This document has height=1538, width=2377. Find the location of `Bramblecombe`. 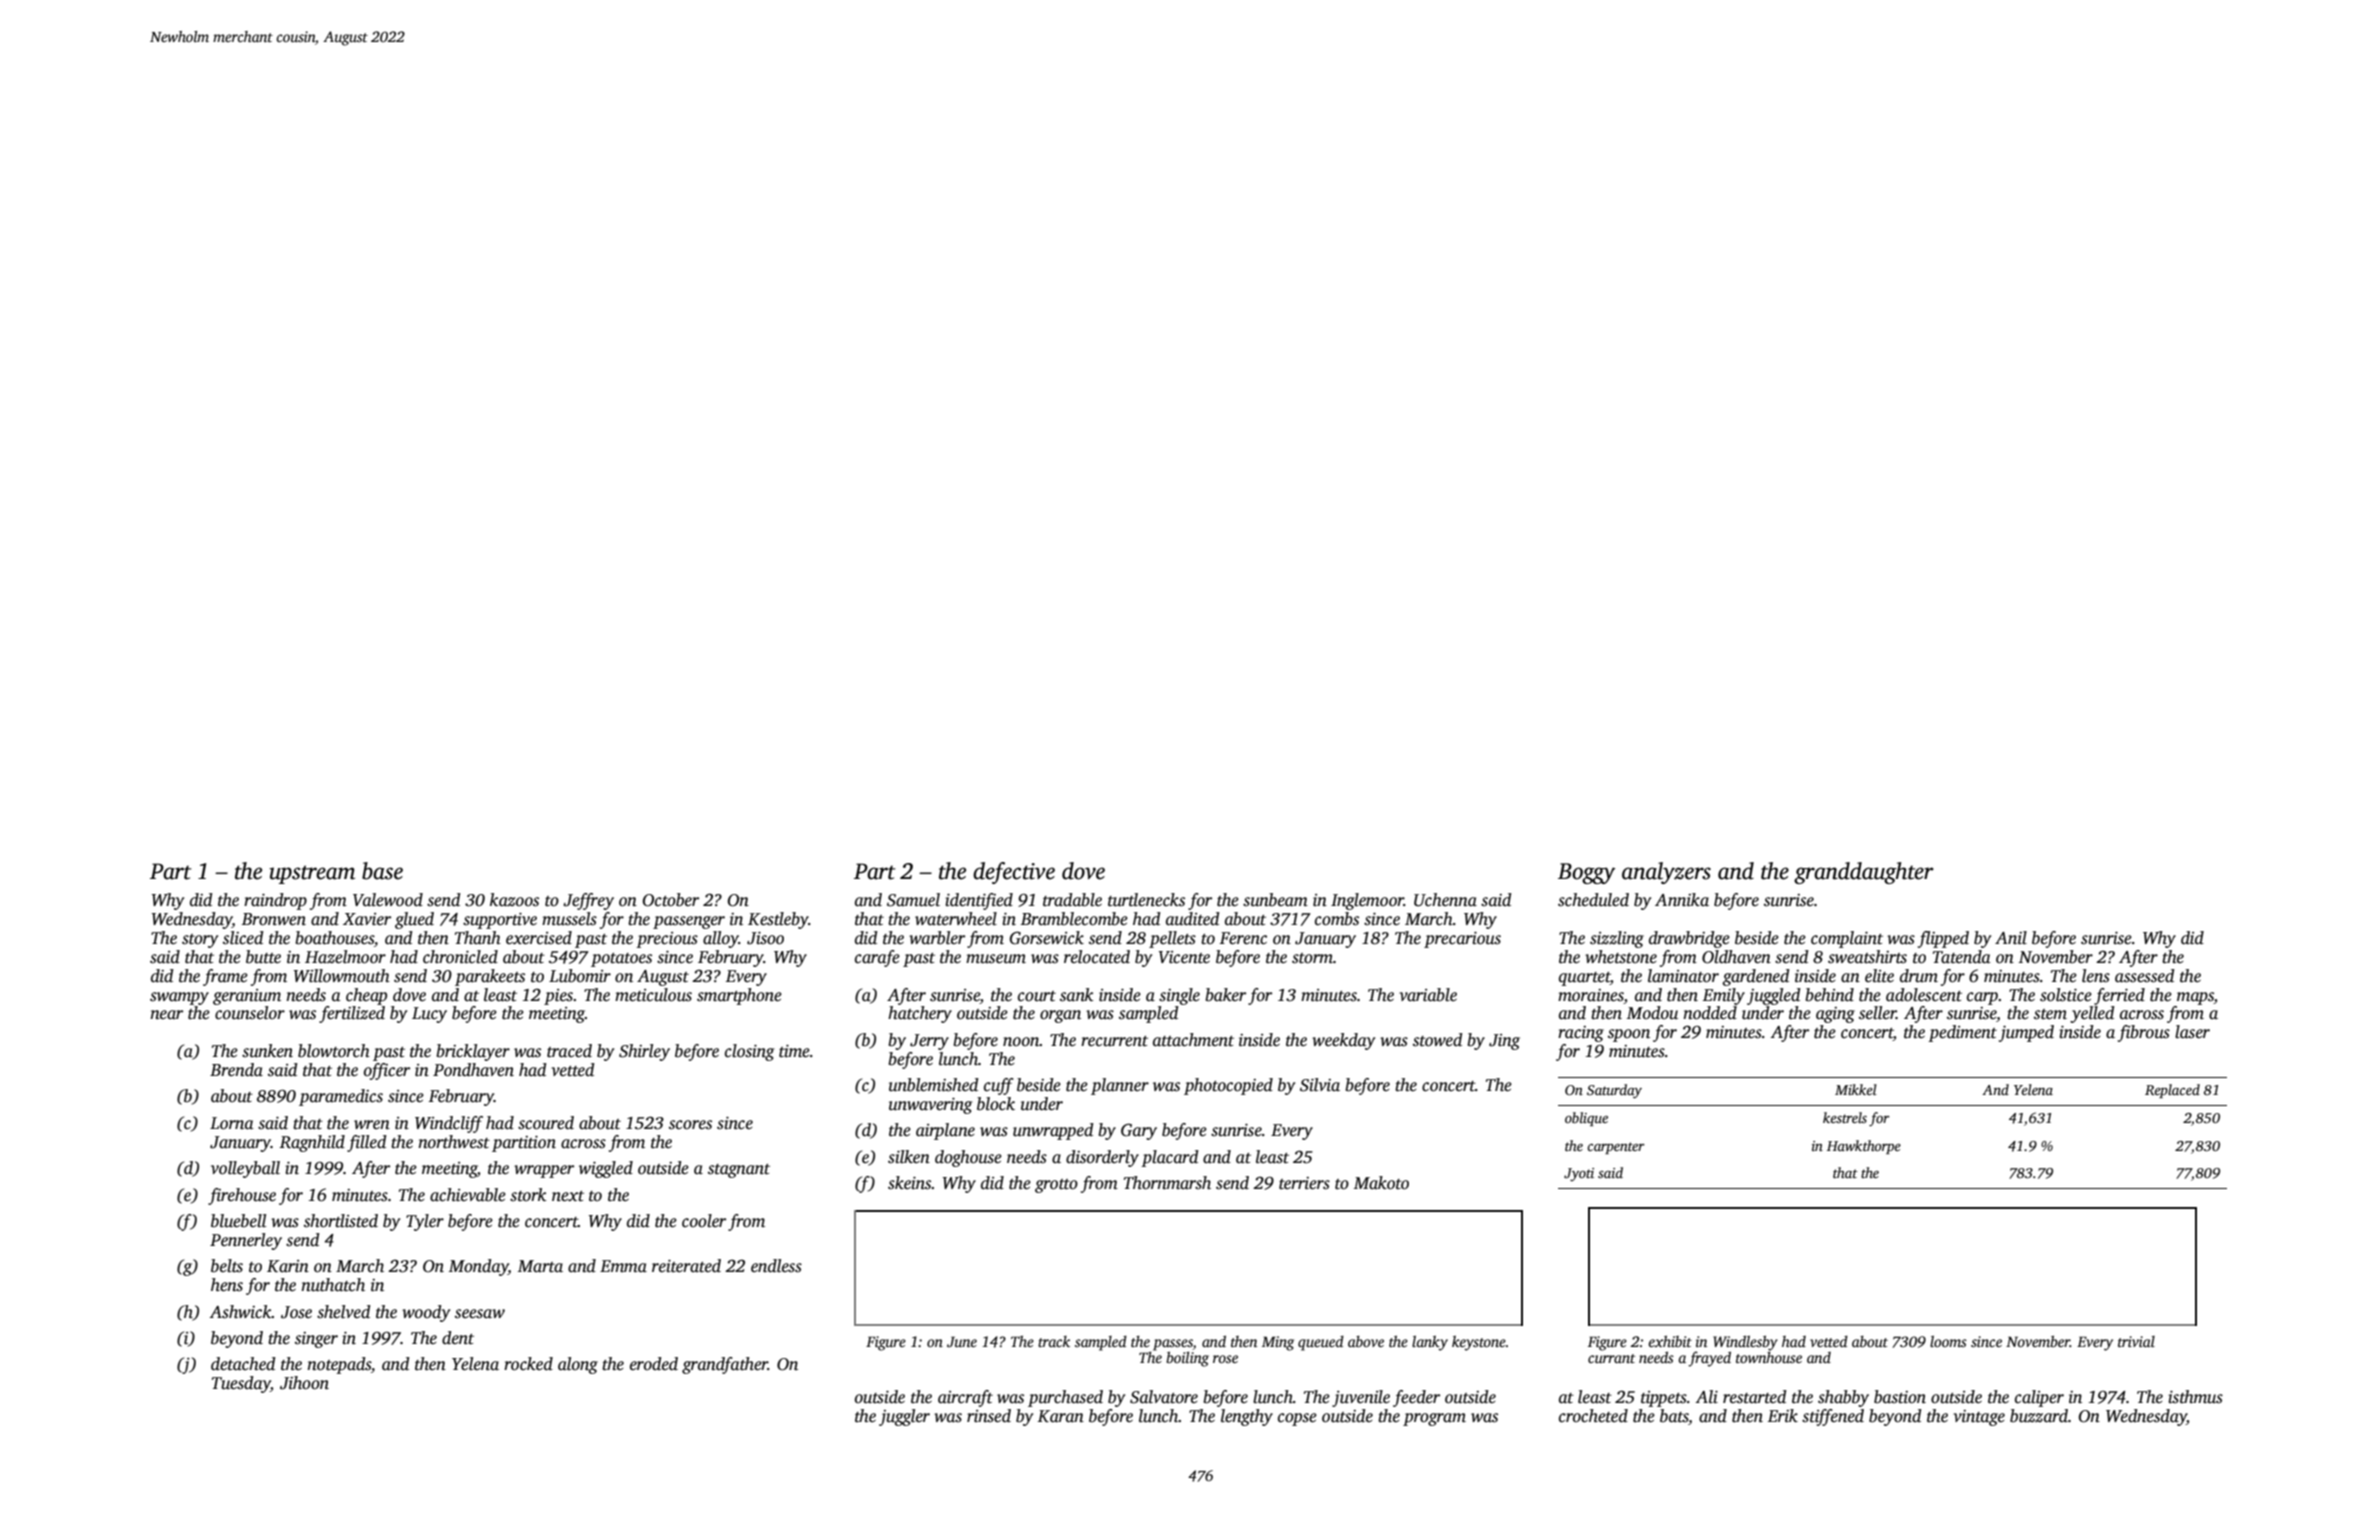

Bramblecombe is located at coordinates (1074, 919).
